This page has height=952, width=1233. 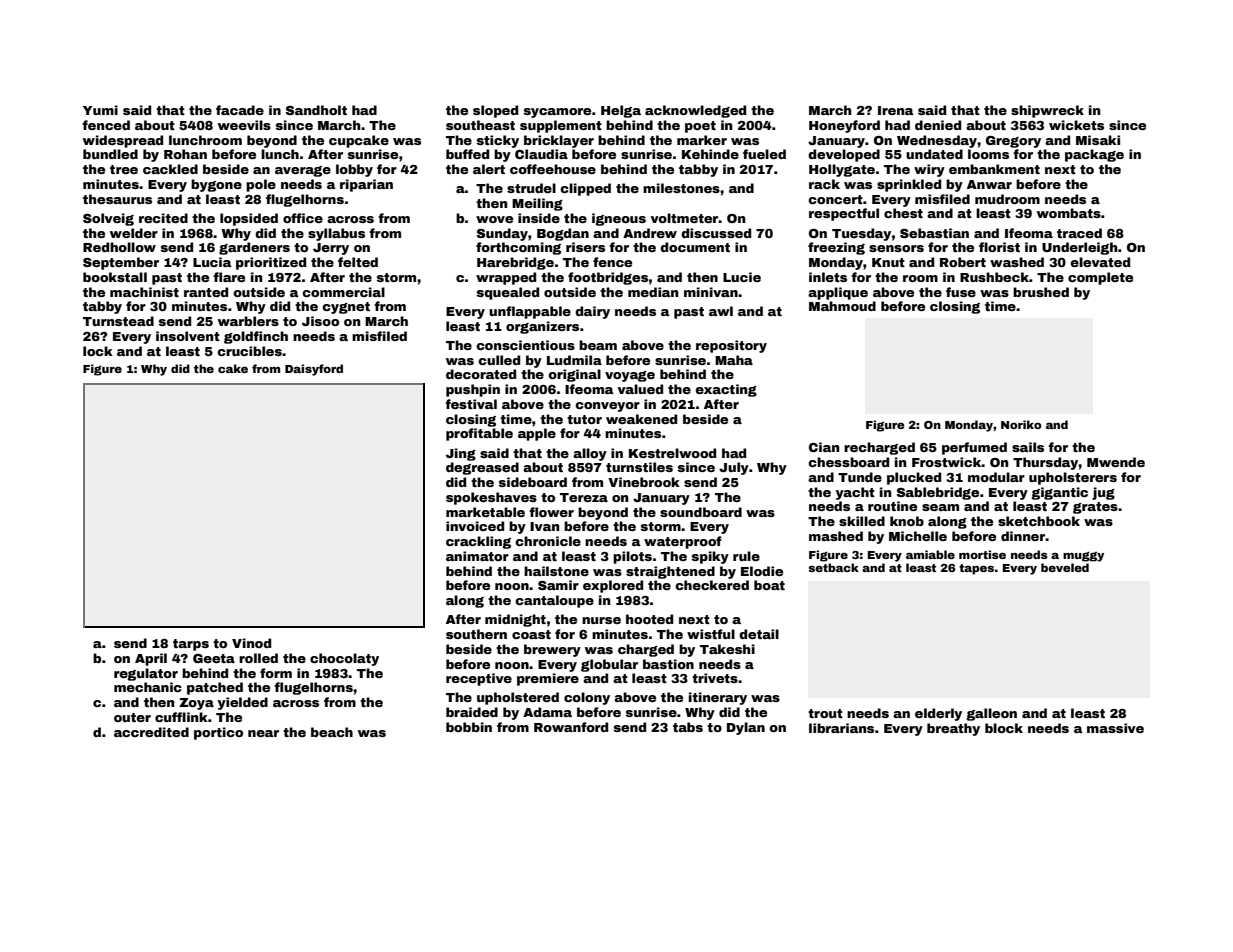 What do you see at coordinates (731, 346) in the page?
I see `repository` at bounding box center [731, 346].
